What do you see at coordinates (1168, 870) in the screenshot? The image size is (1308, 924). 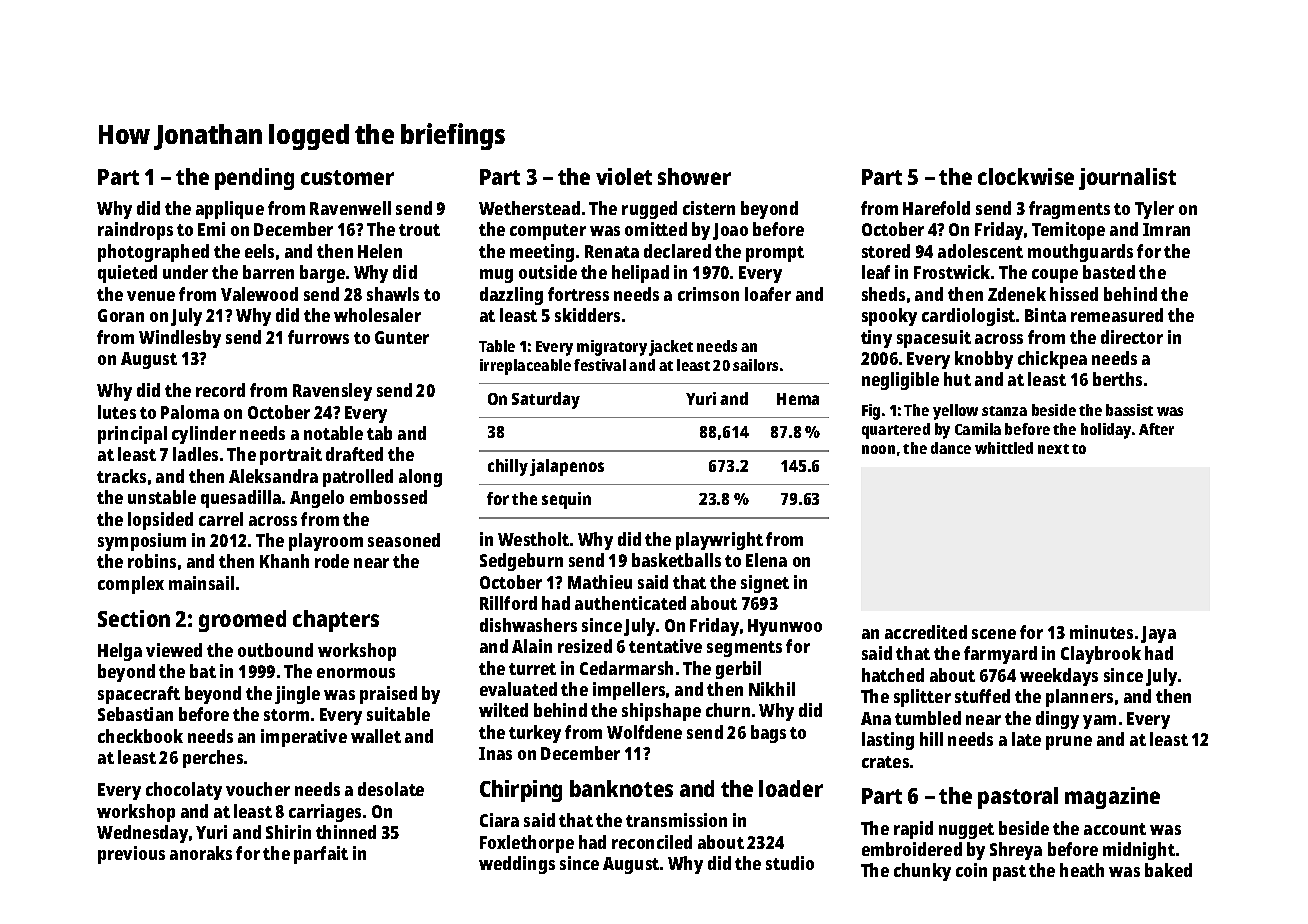 I see `baked` at bounding box center [1168, 870].
